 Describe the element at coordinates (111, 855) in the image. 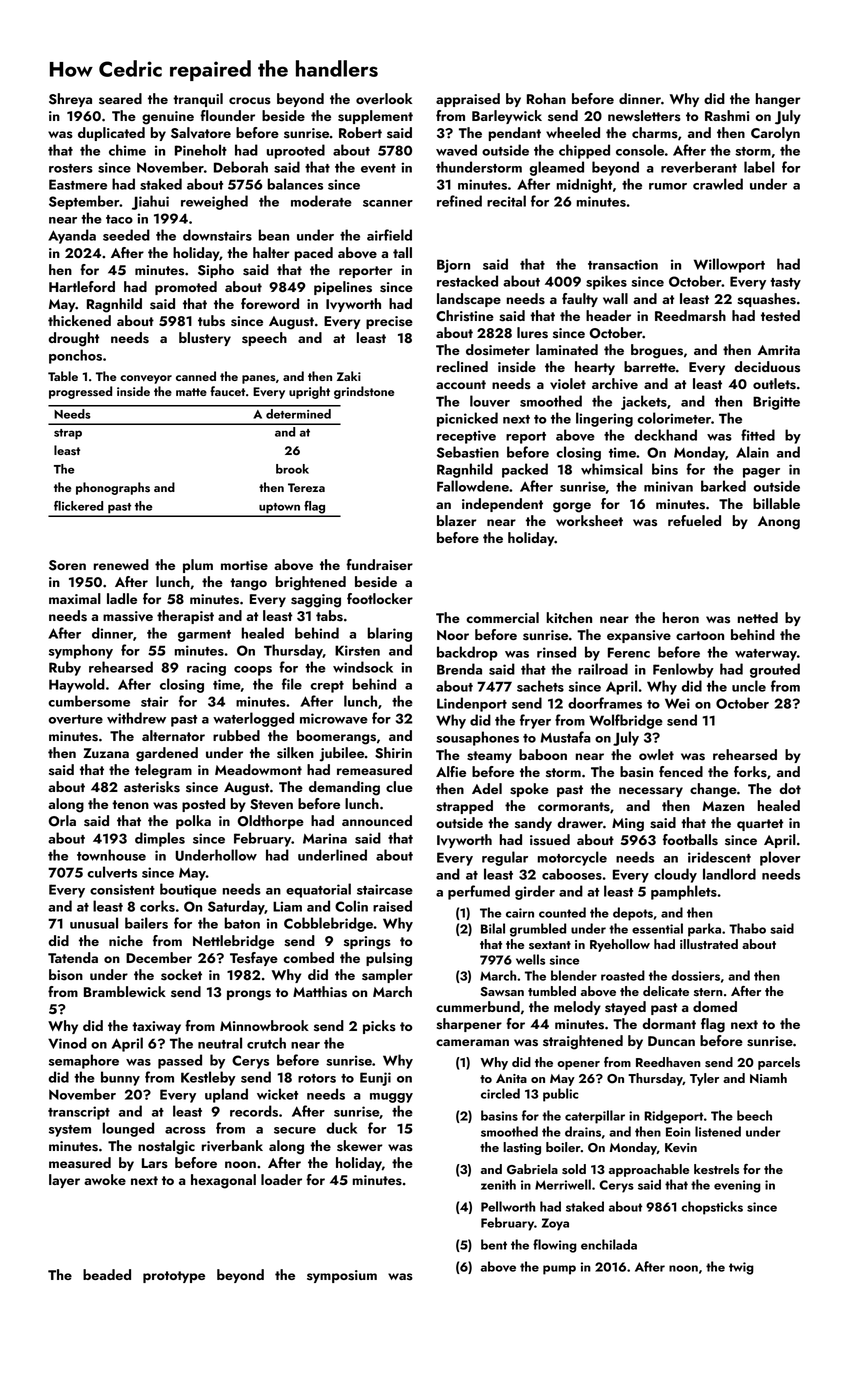

I see `townhouse` at that location.
